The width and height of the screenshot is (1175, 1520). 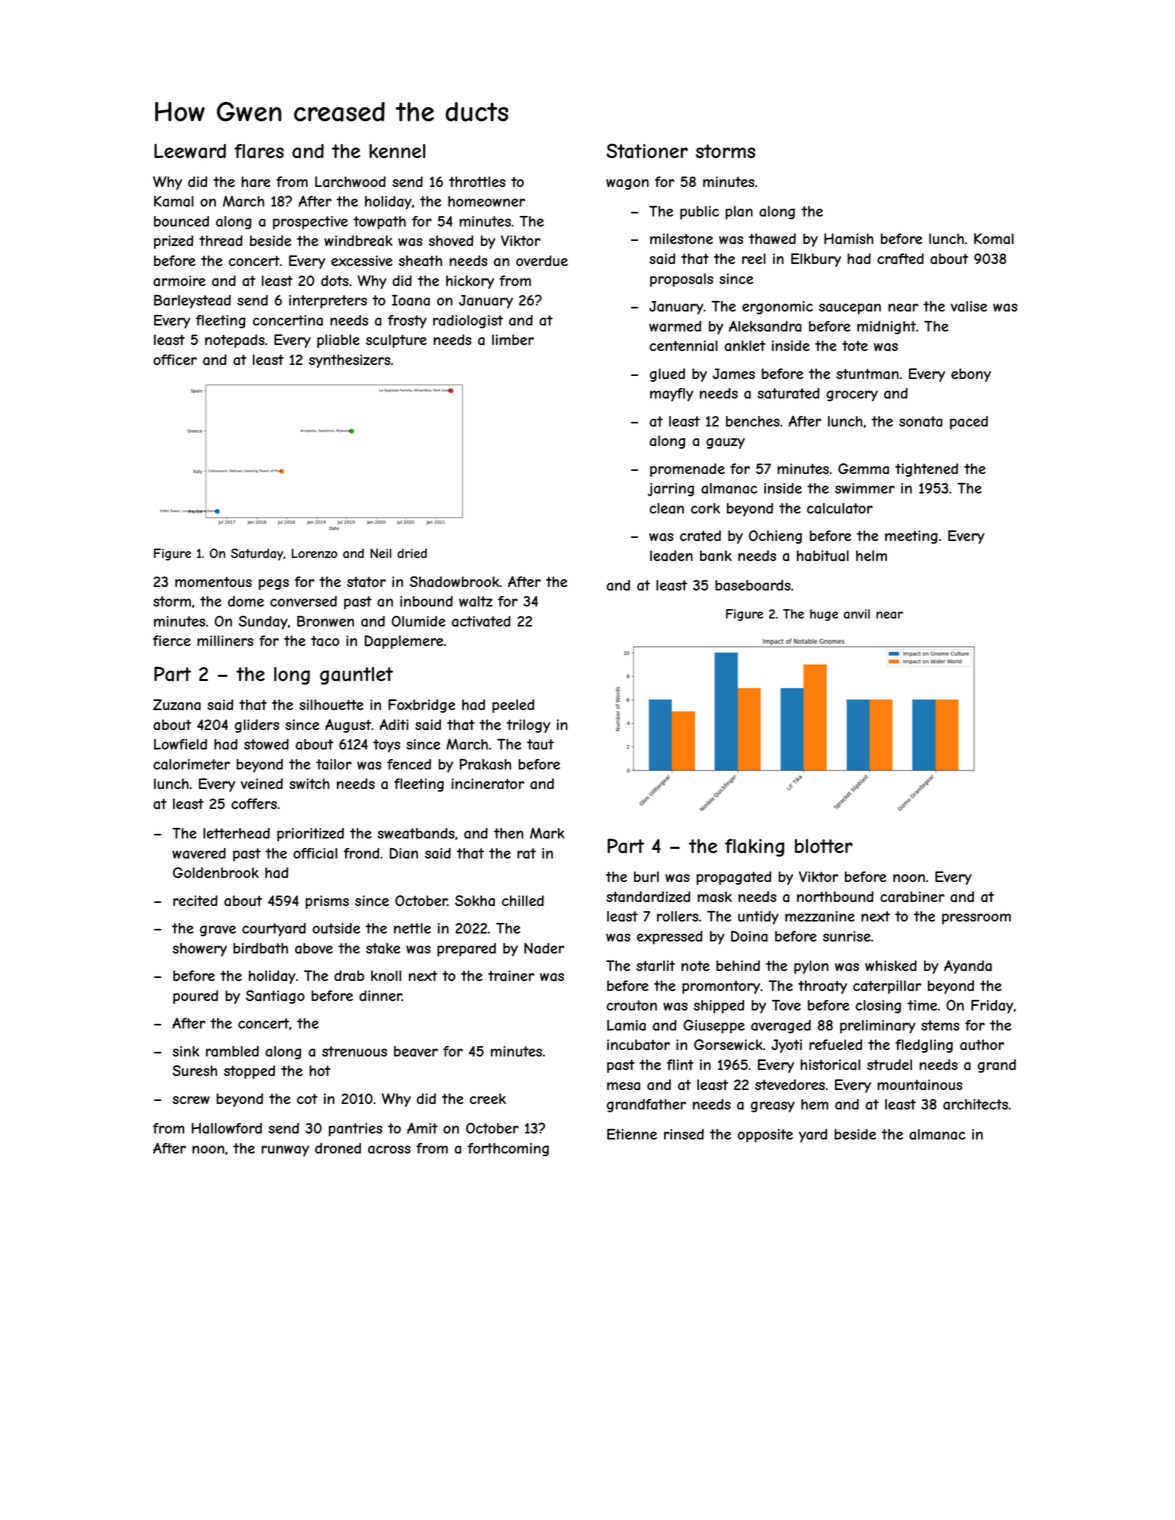 I want to click on anvil, so click(x=857, y=614).
